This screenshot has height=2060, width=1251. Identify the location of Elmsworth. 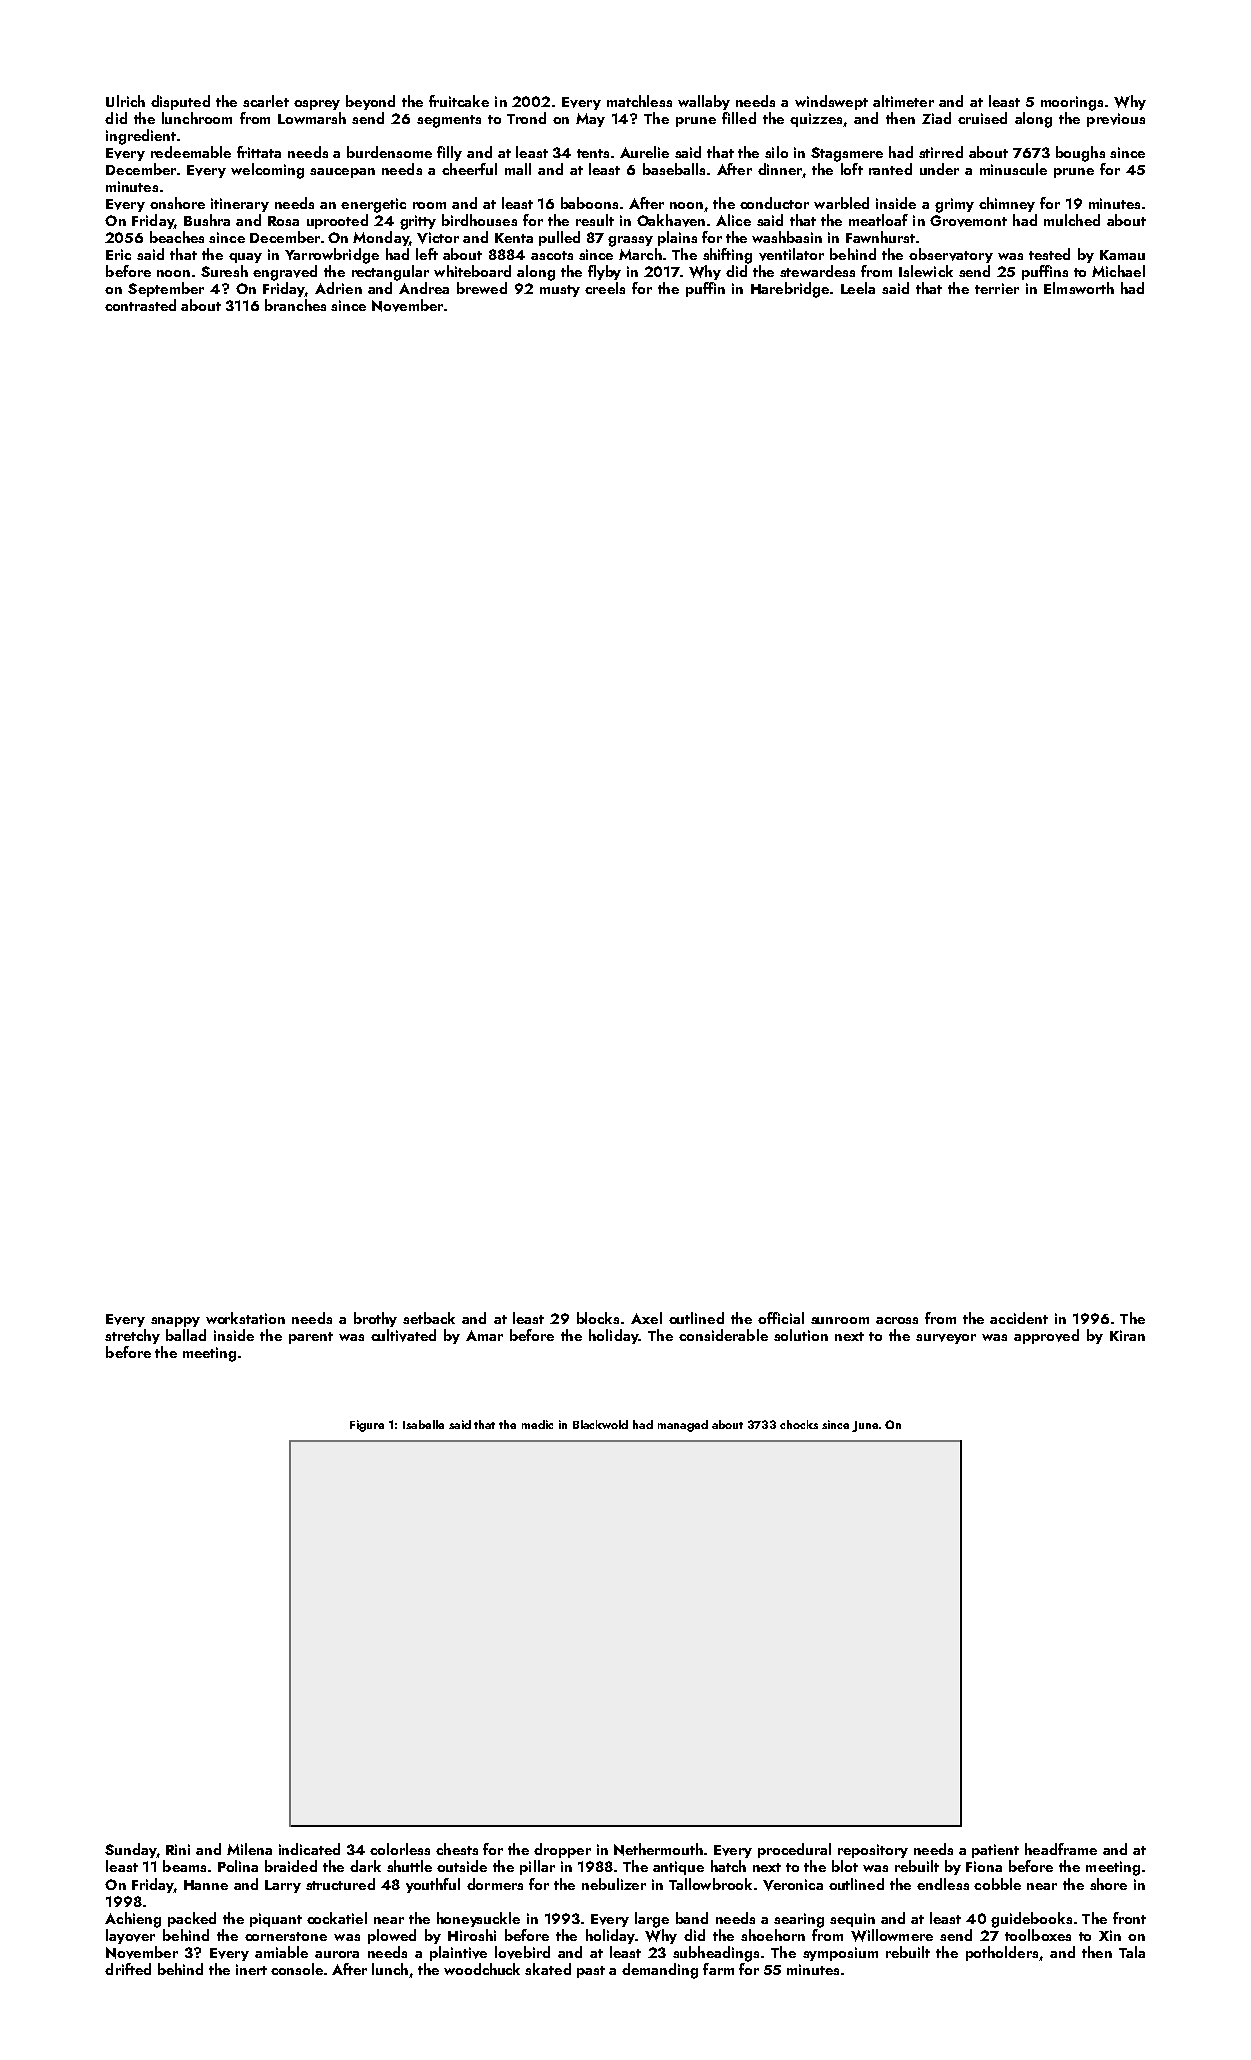
(1079, 288).
